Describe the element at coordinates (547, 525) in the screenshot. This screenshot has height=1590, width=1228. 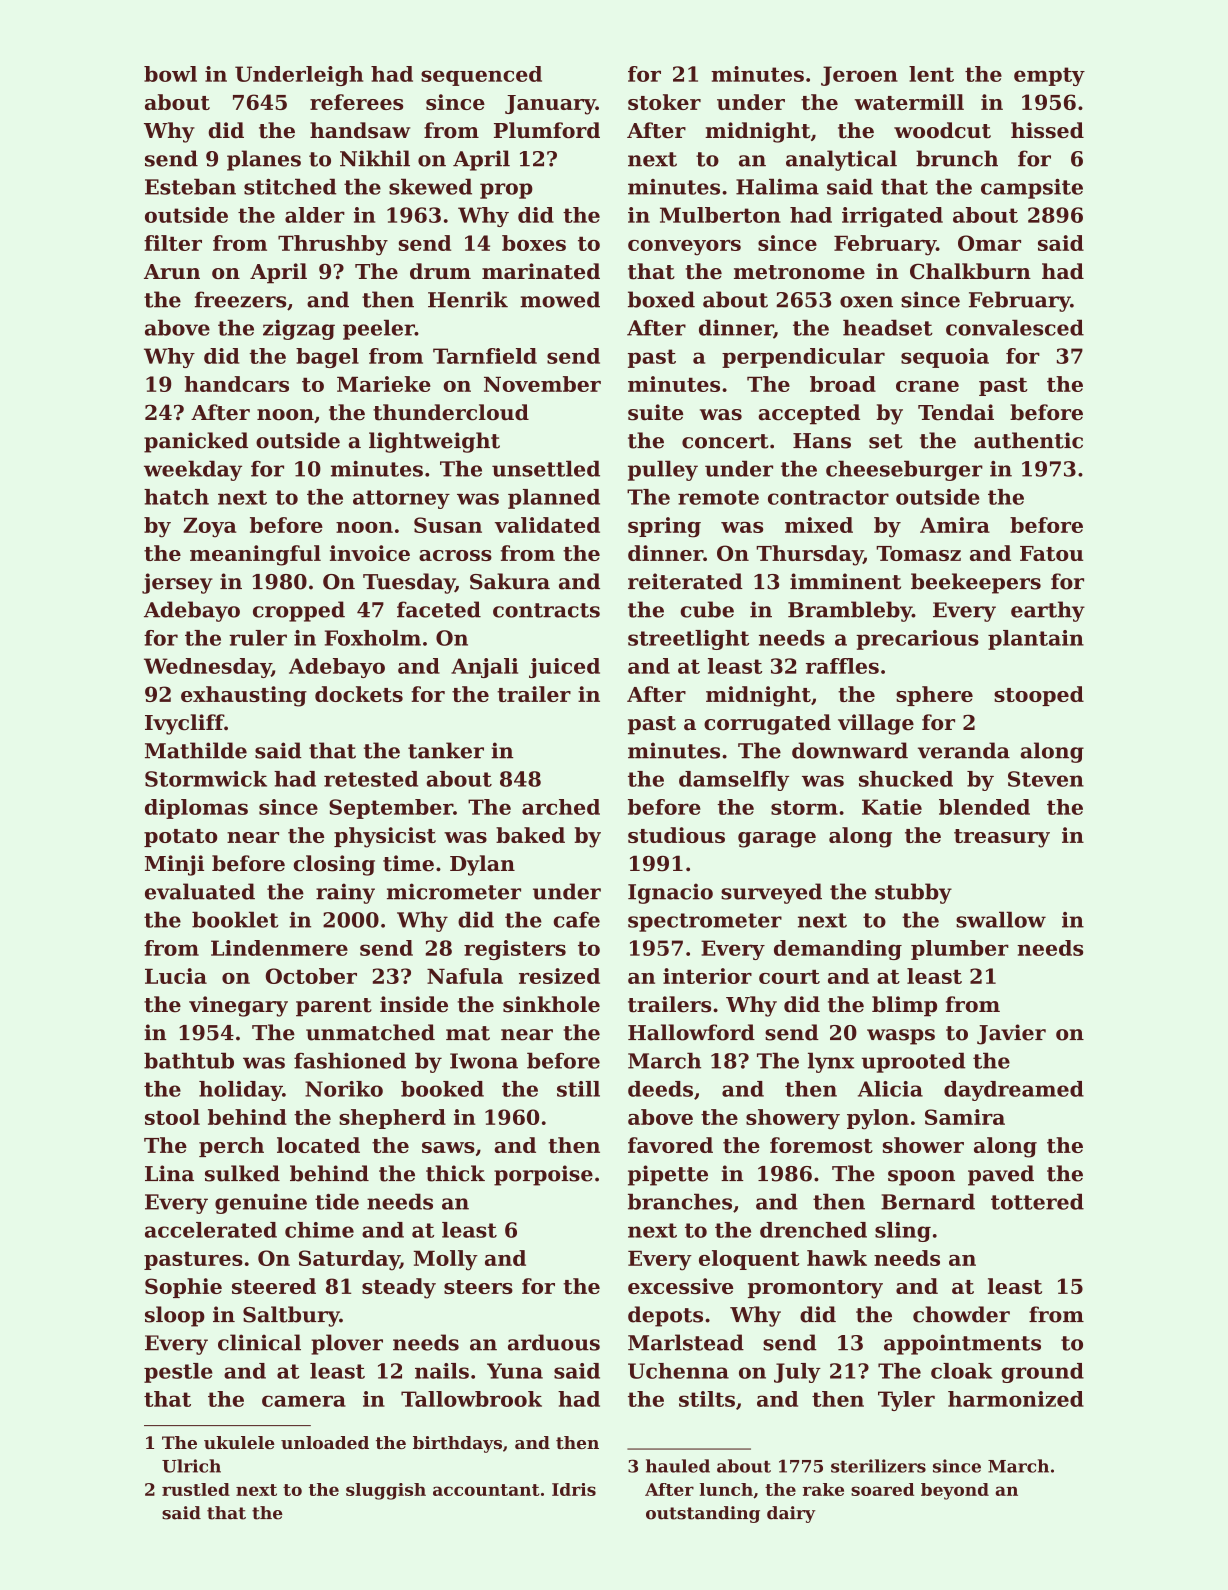
I see `validated` at that location.
